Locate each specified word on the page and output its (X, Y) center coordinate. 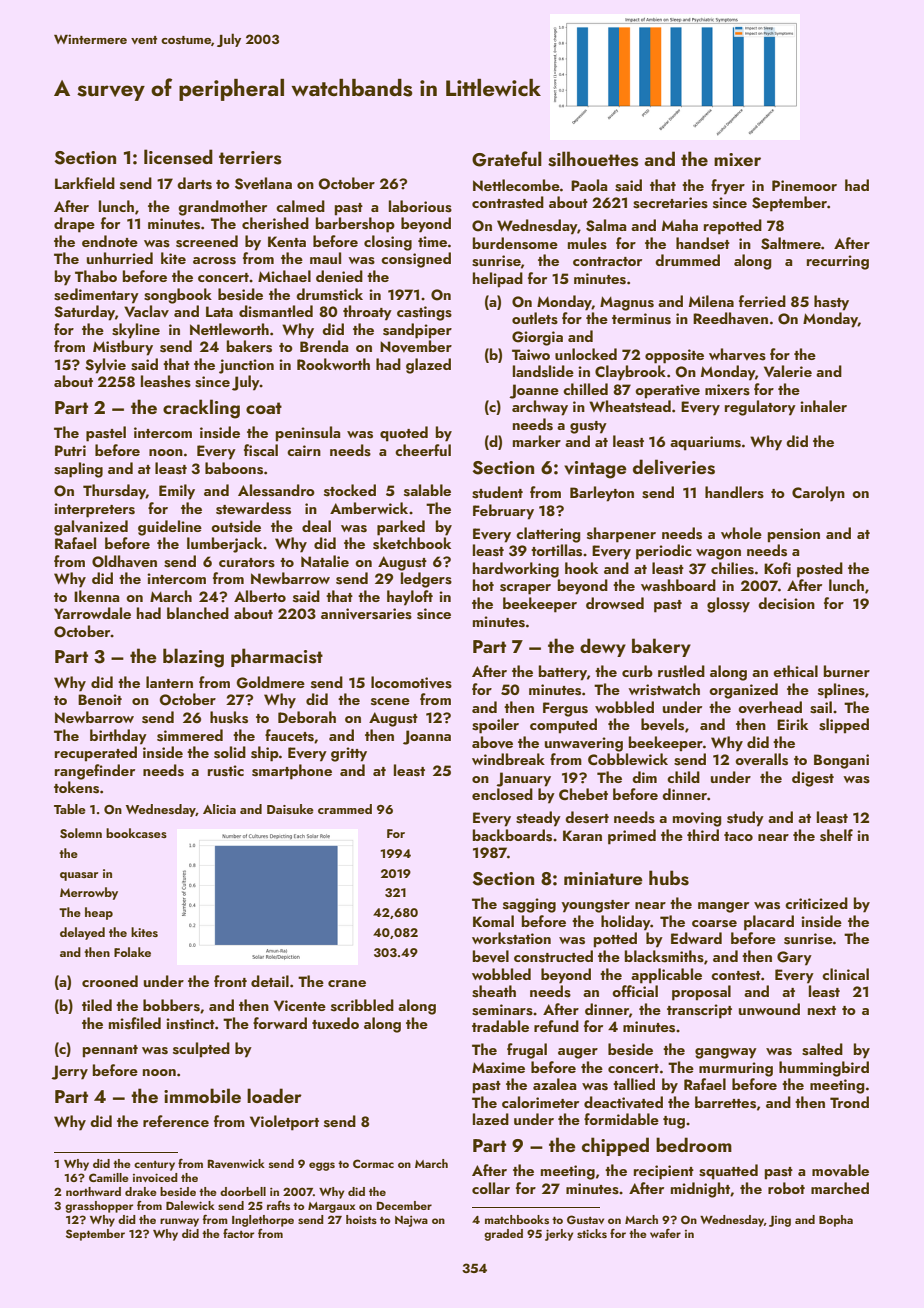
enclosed (502, 794)
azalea (555, 1084)
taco (738, 836)
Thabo (96, 276)
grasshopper (99, 1207)
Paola (589, 185)
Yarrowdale (92, 613)
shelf (836, 835)
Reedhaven (730, 318)
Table (70, 809)
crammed (345, 809)
